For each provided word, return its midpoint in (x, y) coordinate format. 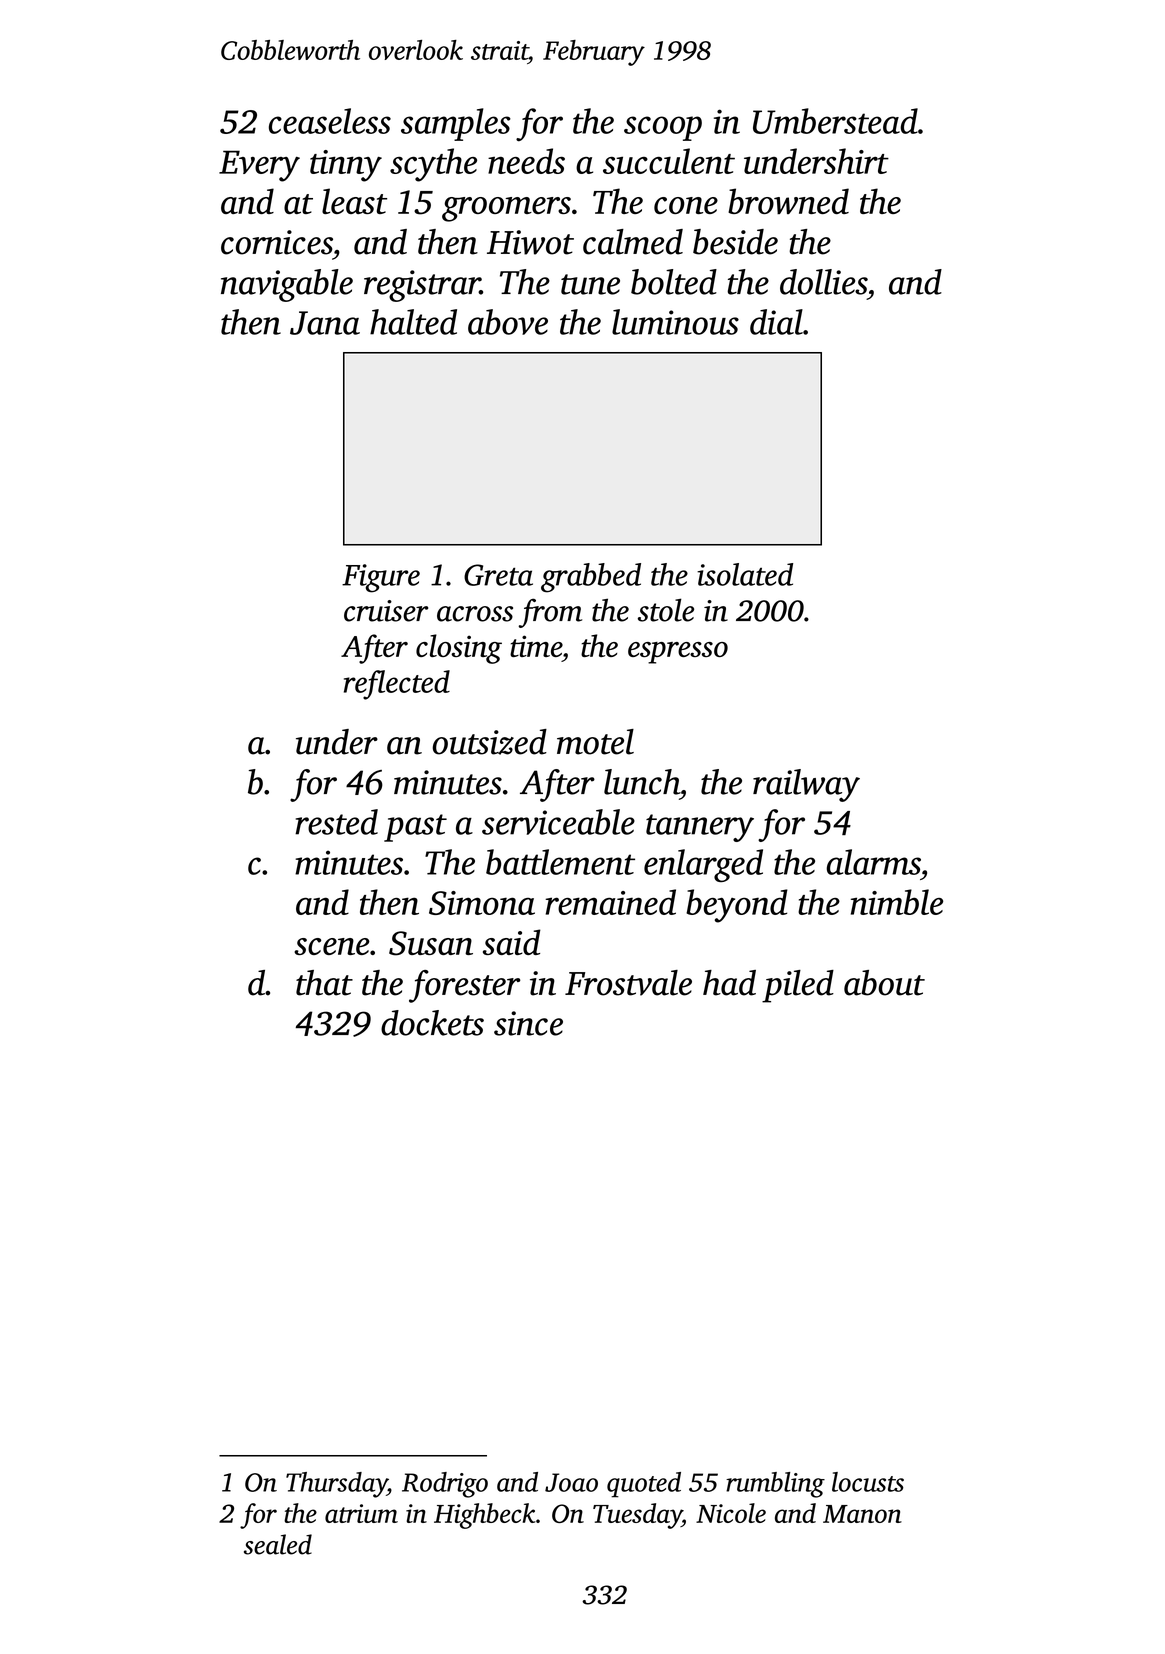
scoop (663, 128)
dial (776, 322)
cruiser (386, 611)
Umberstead (835, 121)
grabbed (591, 578)
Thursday (336, 1485)
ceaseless (330, 121)
